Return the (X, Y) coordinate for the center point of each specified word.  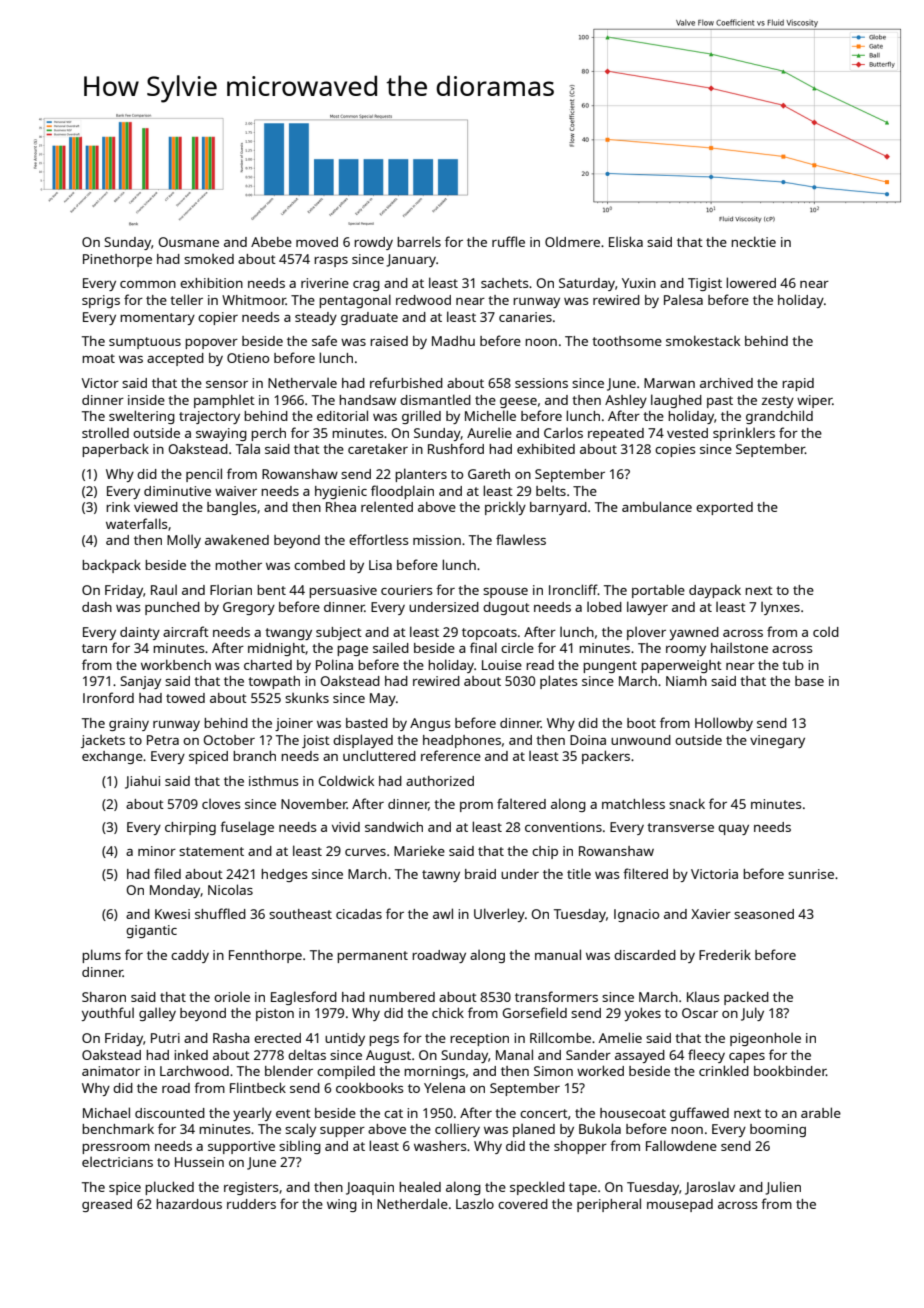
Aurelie (489, 433)
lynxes (780, 608)
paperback (115, 450)
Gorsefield (534, 1012)
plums (101, 956)
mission (437, 540)
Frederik (725, 954)
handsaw (367, 400)
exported (724, 508)
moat (98, 358)
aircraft (186, 631)
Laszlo (475, 1203)
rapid (798, 384)
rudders (251, 1204)
